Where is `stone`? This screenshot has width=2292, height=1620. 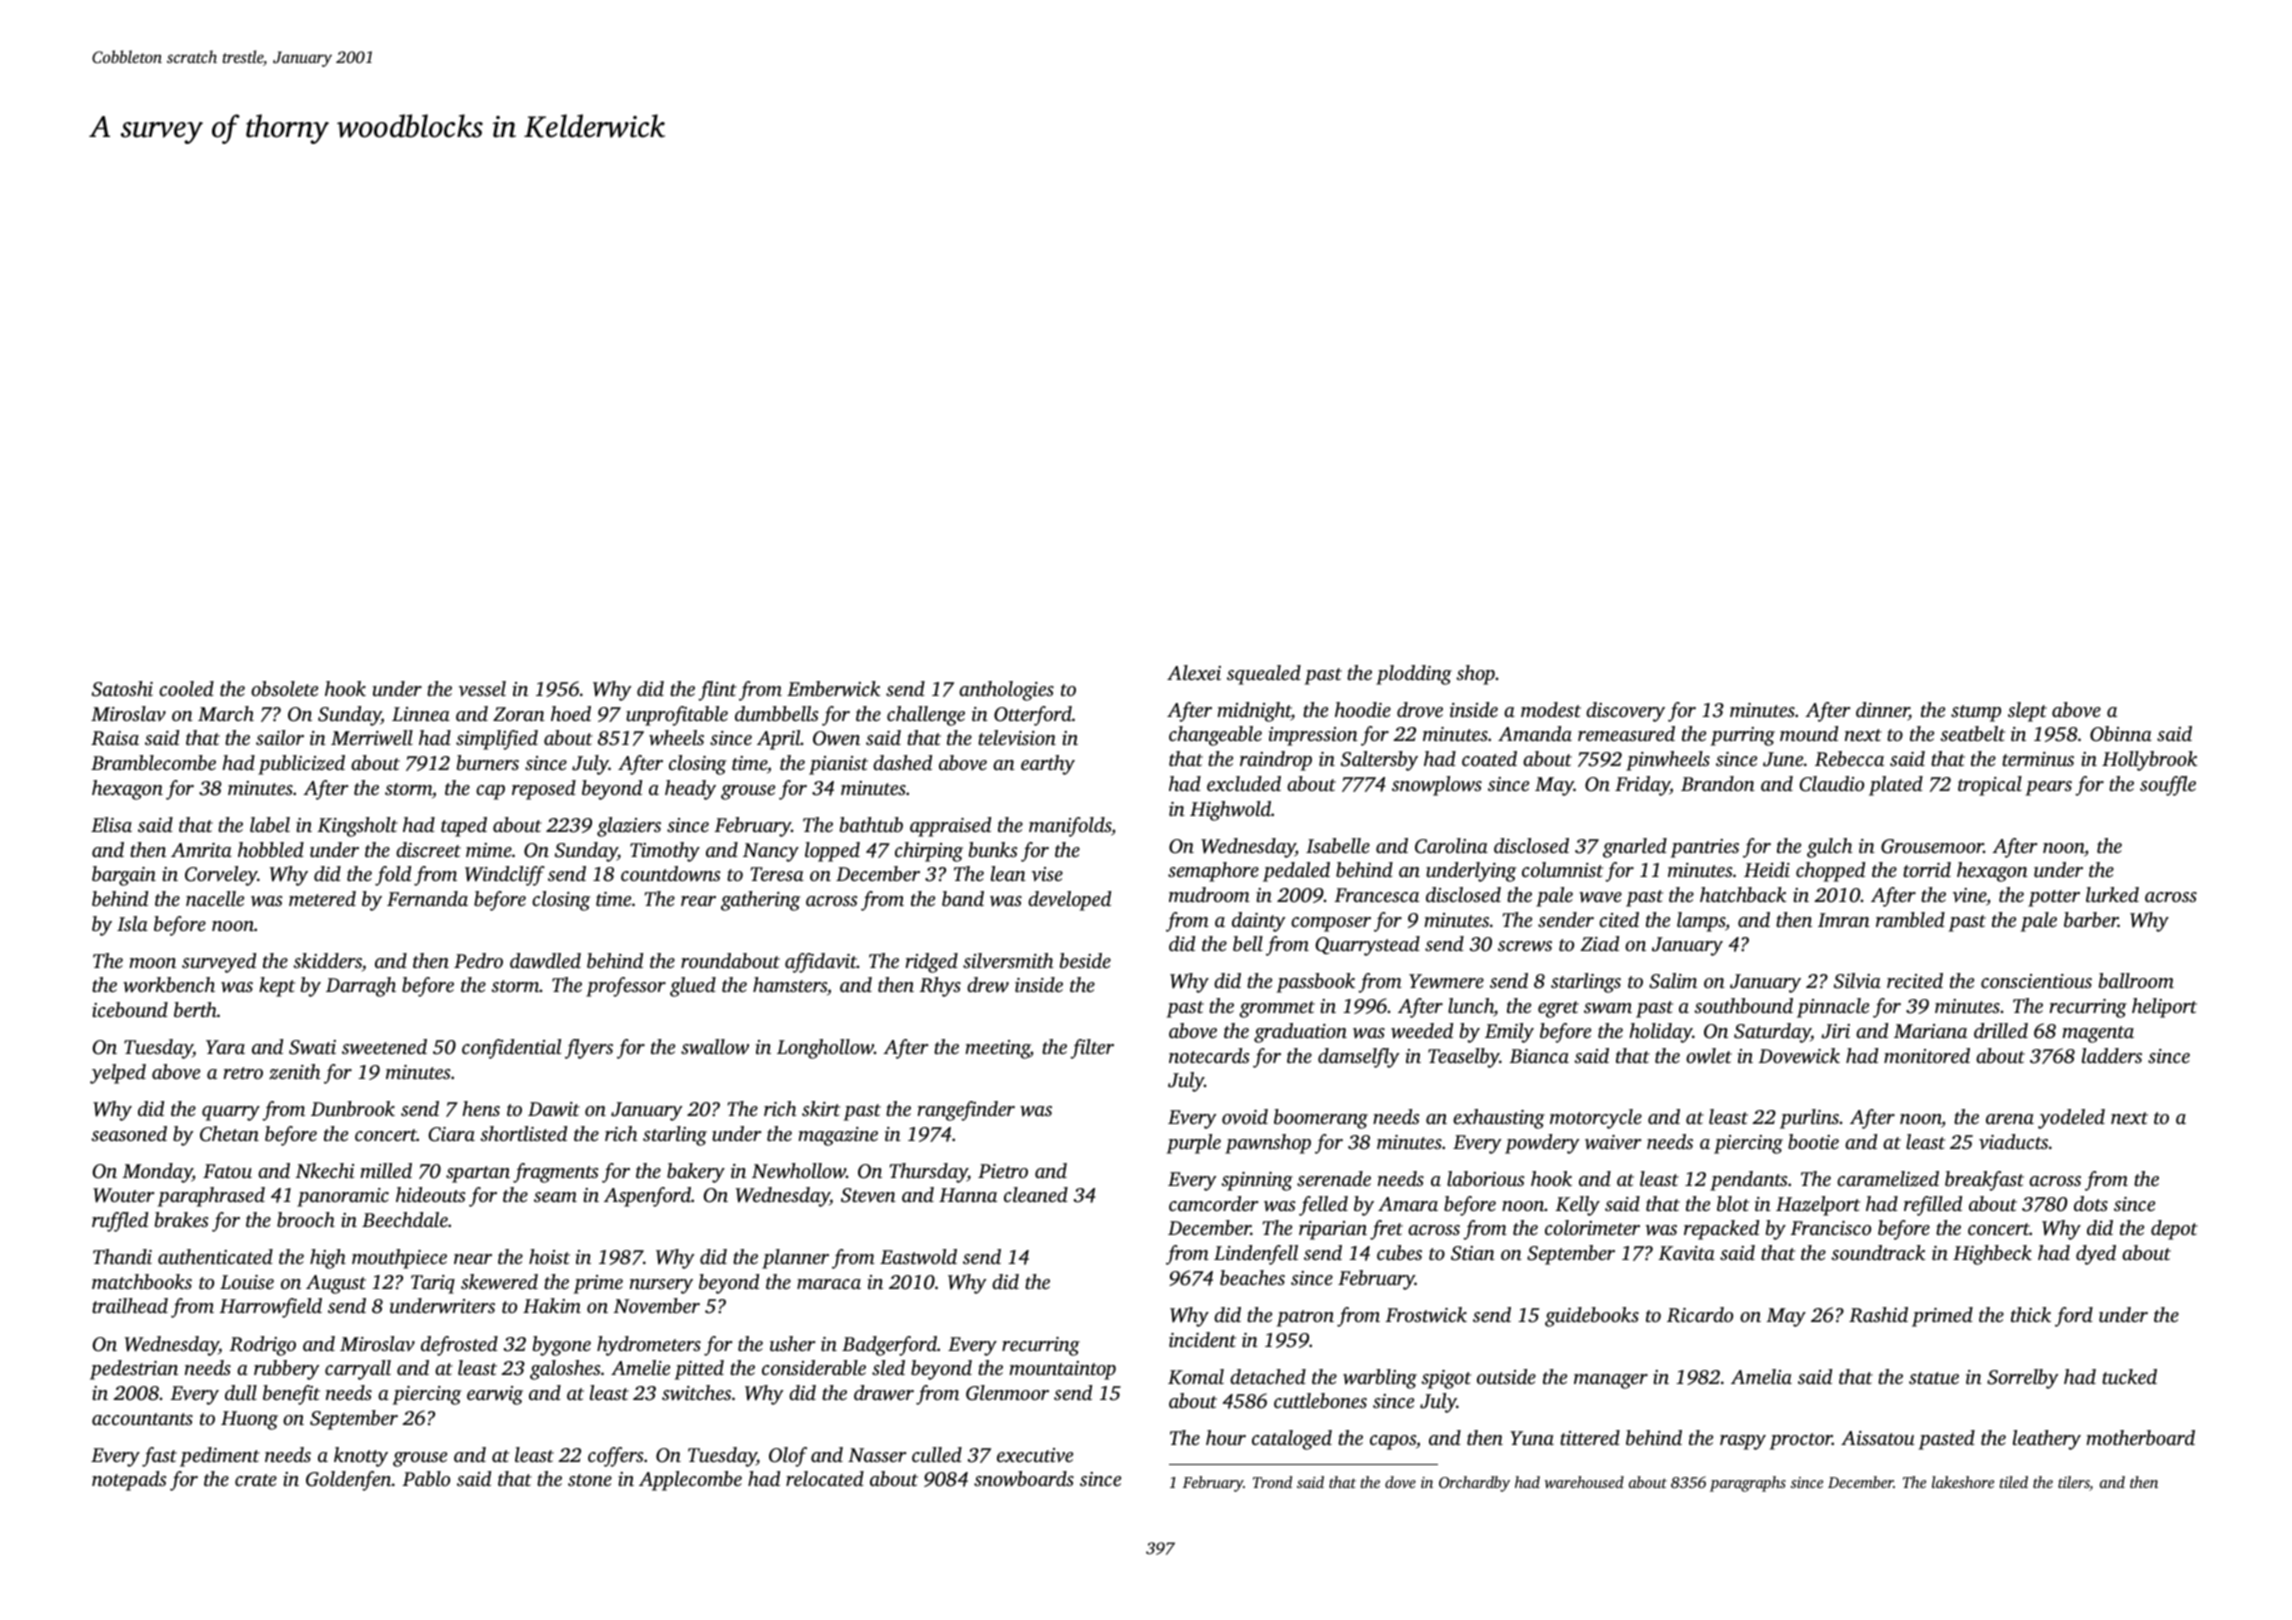 stone is located at coordinates (590, 1480).
